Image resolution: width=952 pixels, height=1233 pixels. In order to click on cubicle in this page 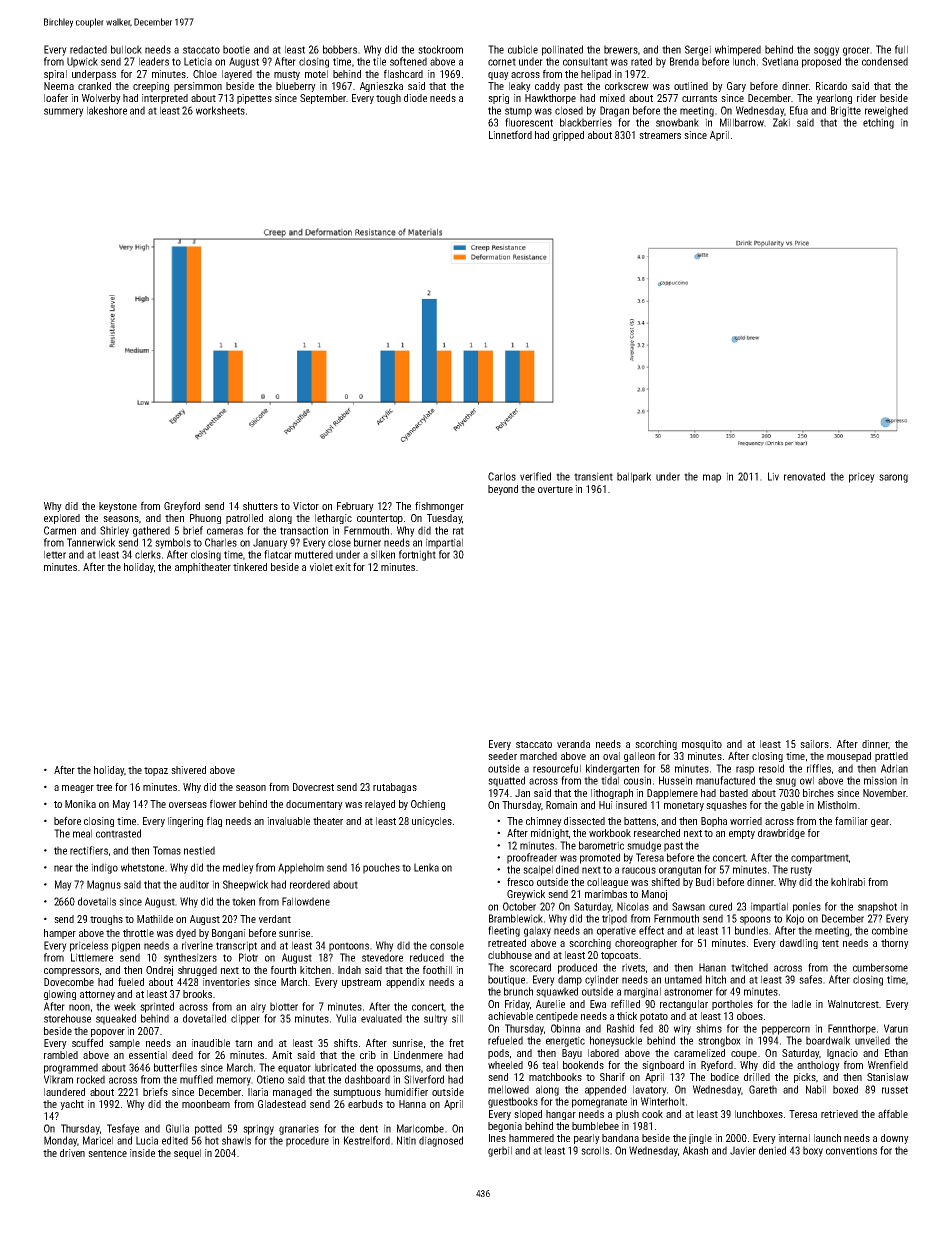, I will do `click(523, 49)`.
